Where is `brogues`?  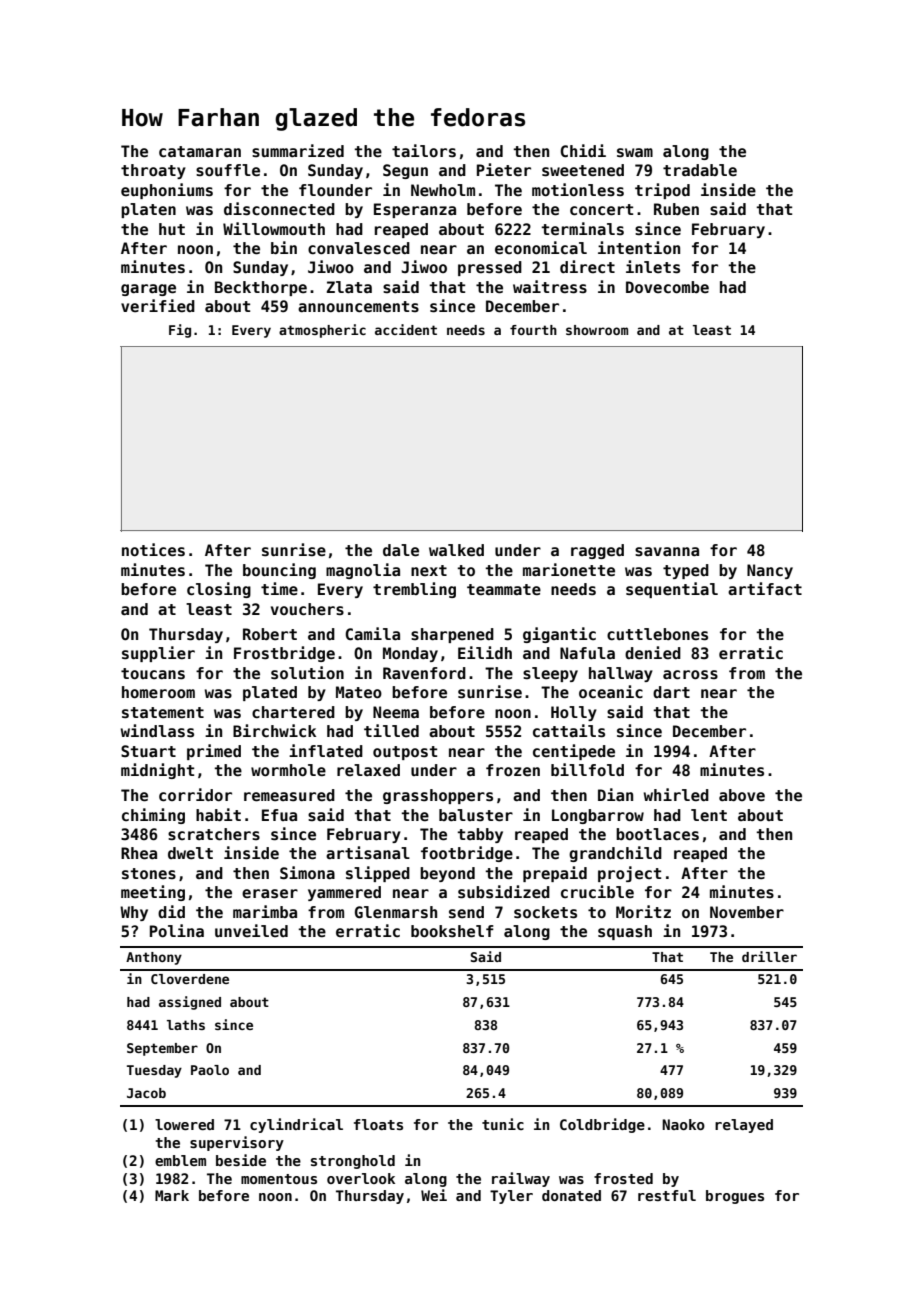
brogues is located at coordinates (735, 1197).
